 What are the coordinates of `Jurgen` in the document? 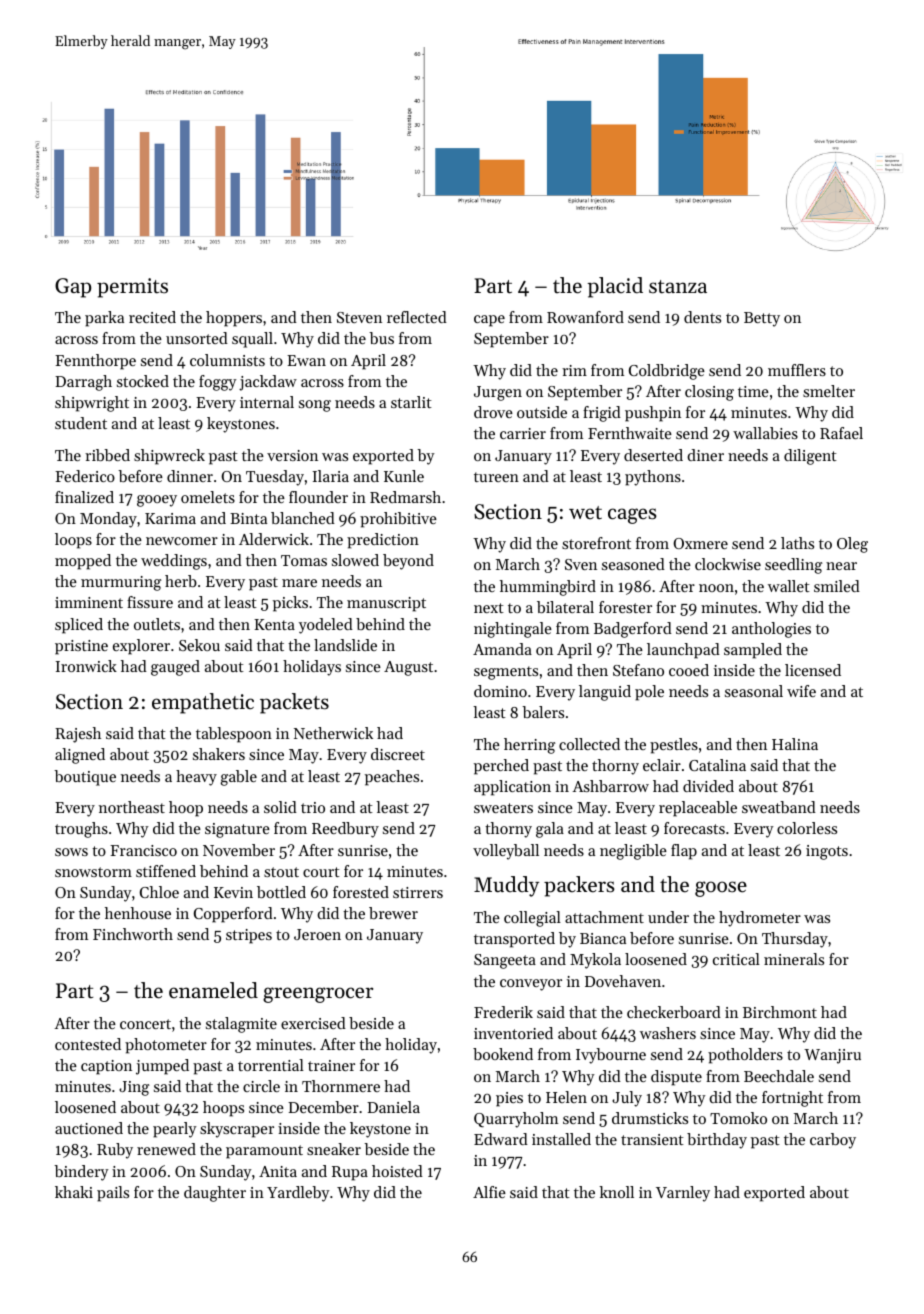 It's located at (498, 393).
